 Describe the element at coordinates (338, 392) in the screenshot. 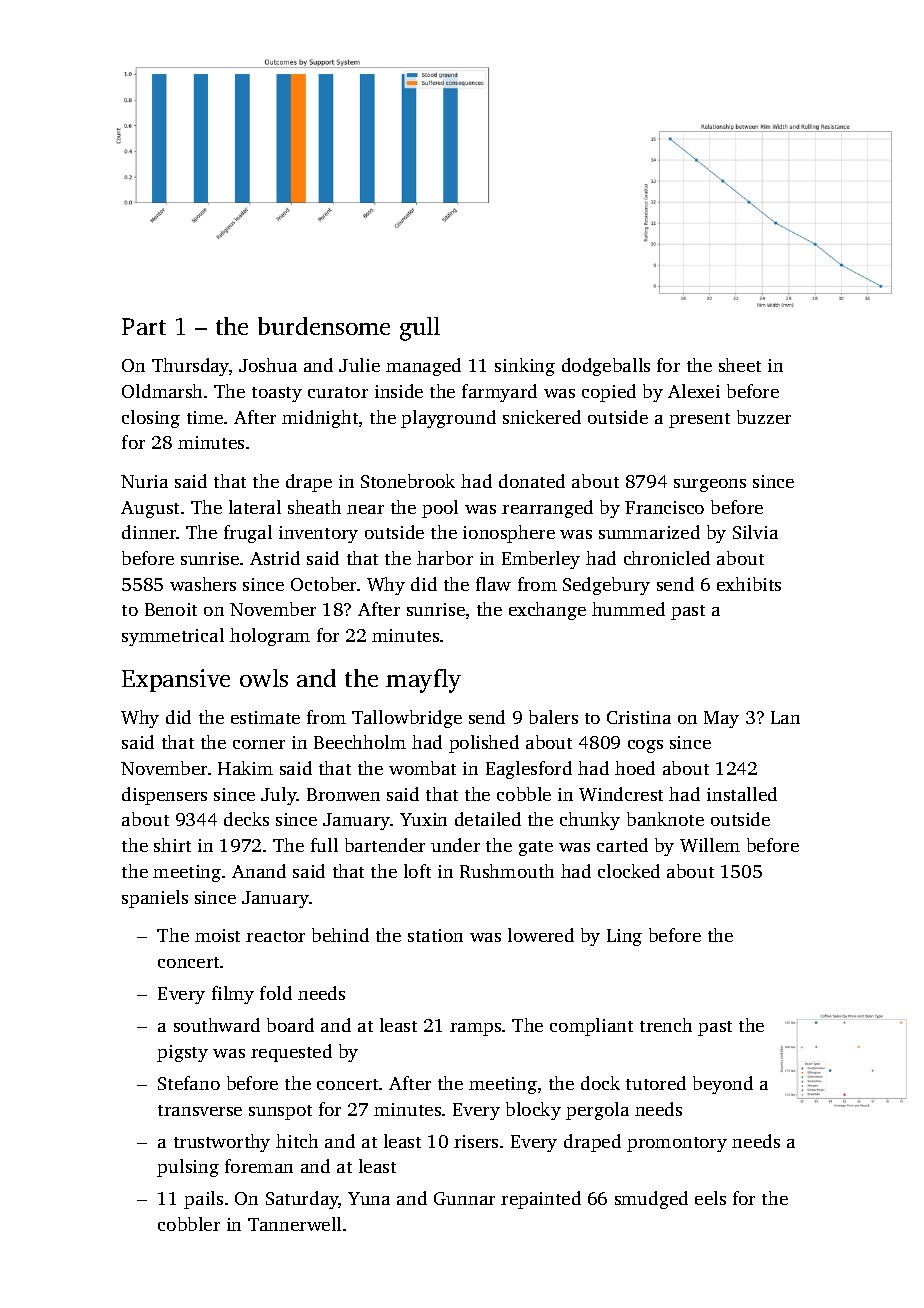

I see `curator` at that location.
